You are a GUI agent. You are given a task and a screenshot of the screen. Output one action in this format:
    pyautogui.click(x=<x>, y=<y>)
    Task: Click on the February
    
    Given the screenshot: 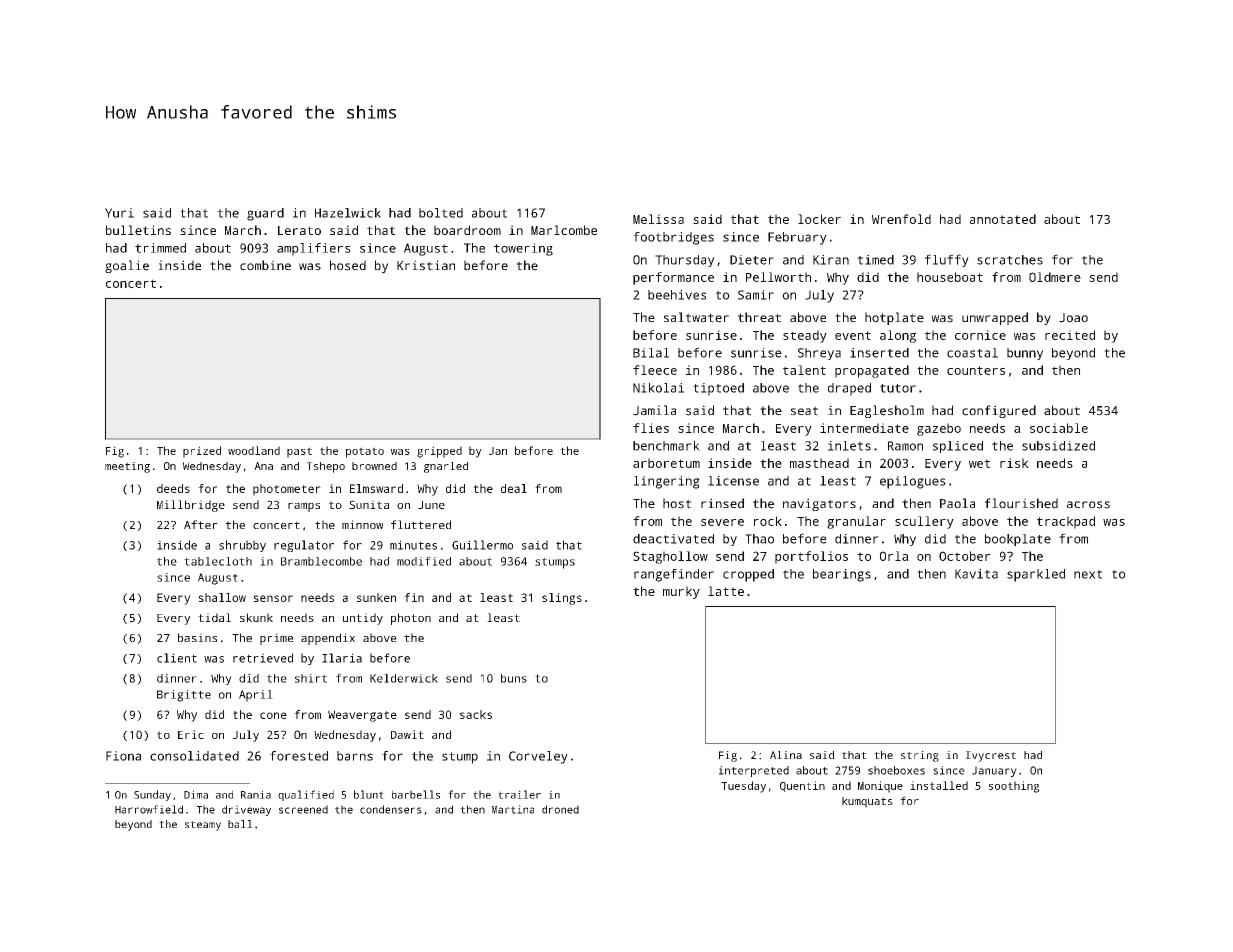 What is the action you would take?
    pyautogui.click(x=797, y=238)
